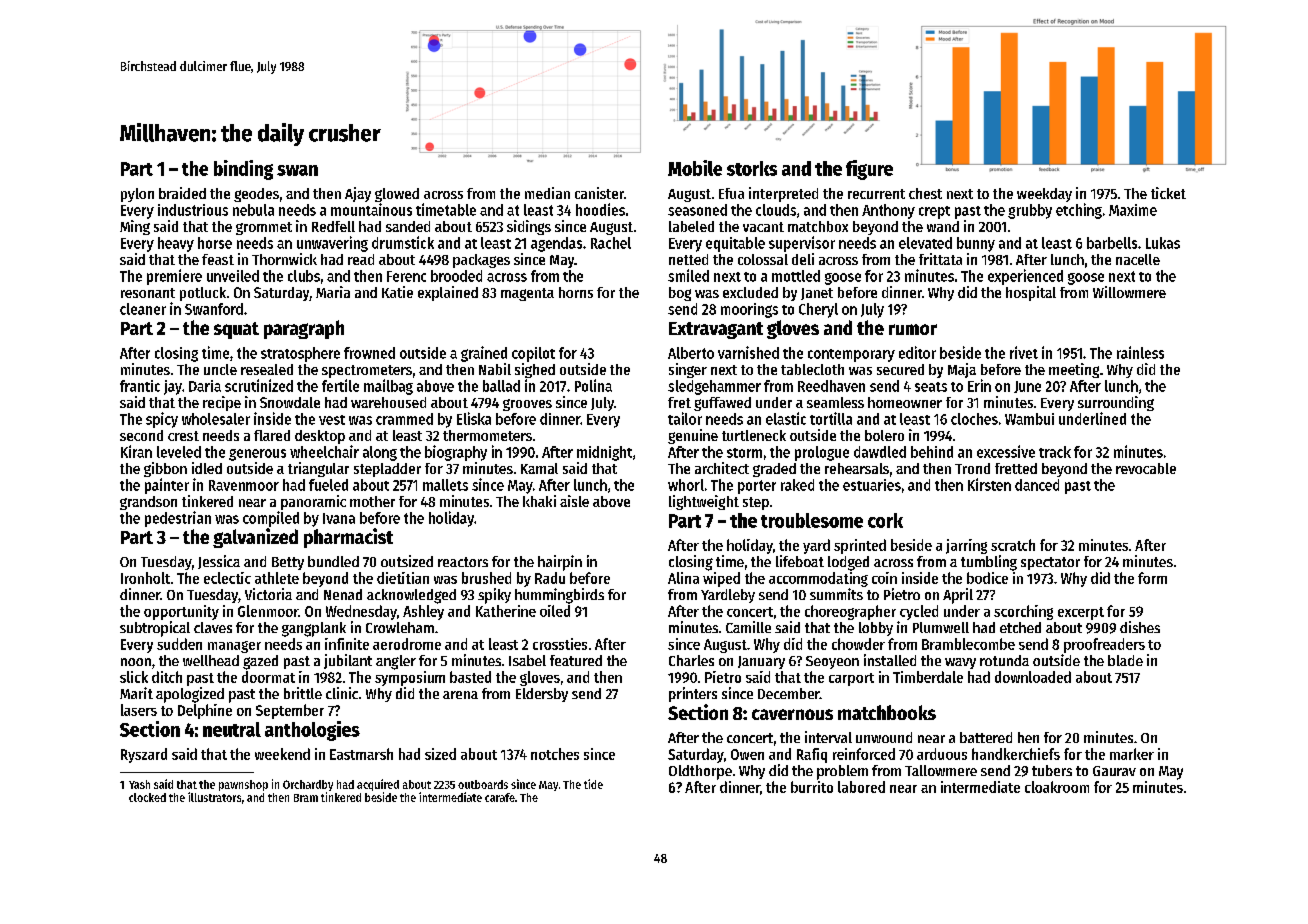 This image has height=924, width=1308. What do you see at coordinates (1004, 660) in the image?
I see `rotunda` at bounding box center [1004, 660].
